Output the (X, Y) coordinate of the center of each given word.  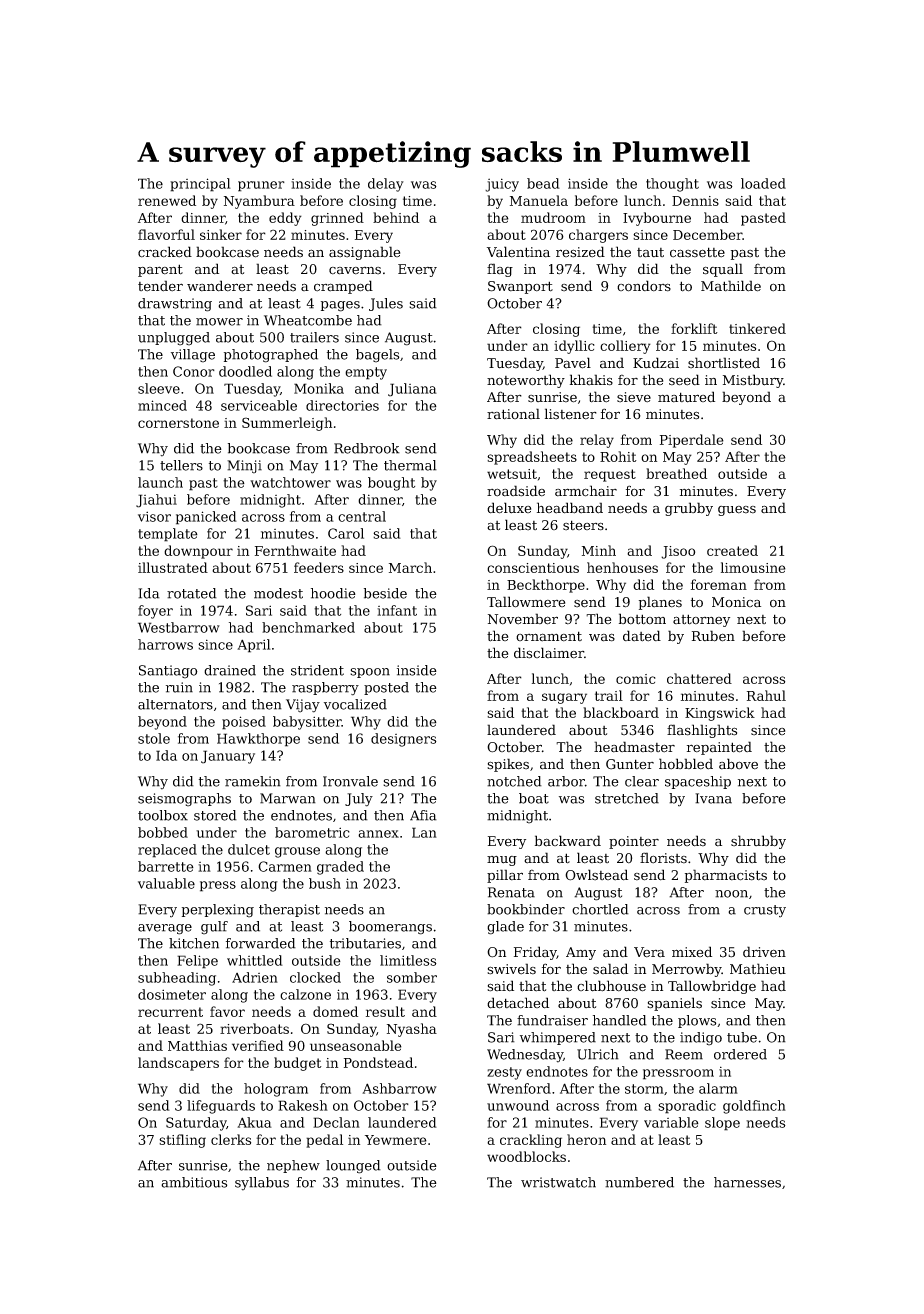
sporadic (687, 1107)
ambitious (194, 1182)
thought (672, 185)
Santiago (168, 672)
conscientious (533, 568)
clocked (315, 977)
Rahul (766, 695)
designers (404, 740)
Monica (736, 602)
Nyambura (259, 202)
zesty (504, 1073)
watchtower (290, 482)
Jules (386, 304)
